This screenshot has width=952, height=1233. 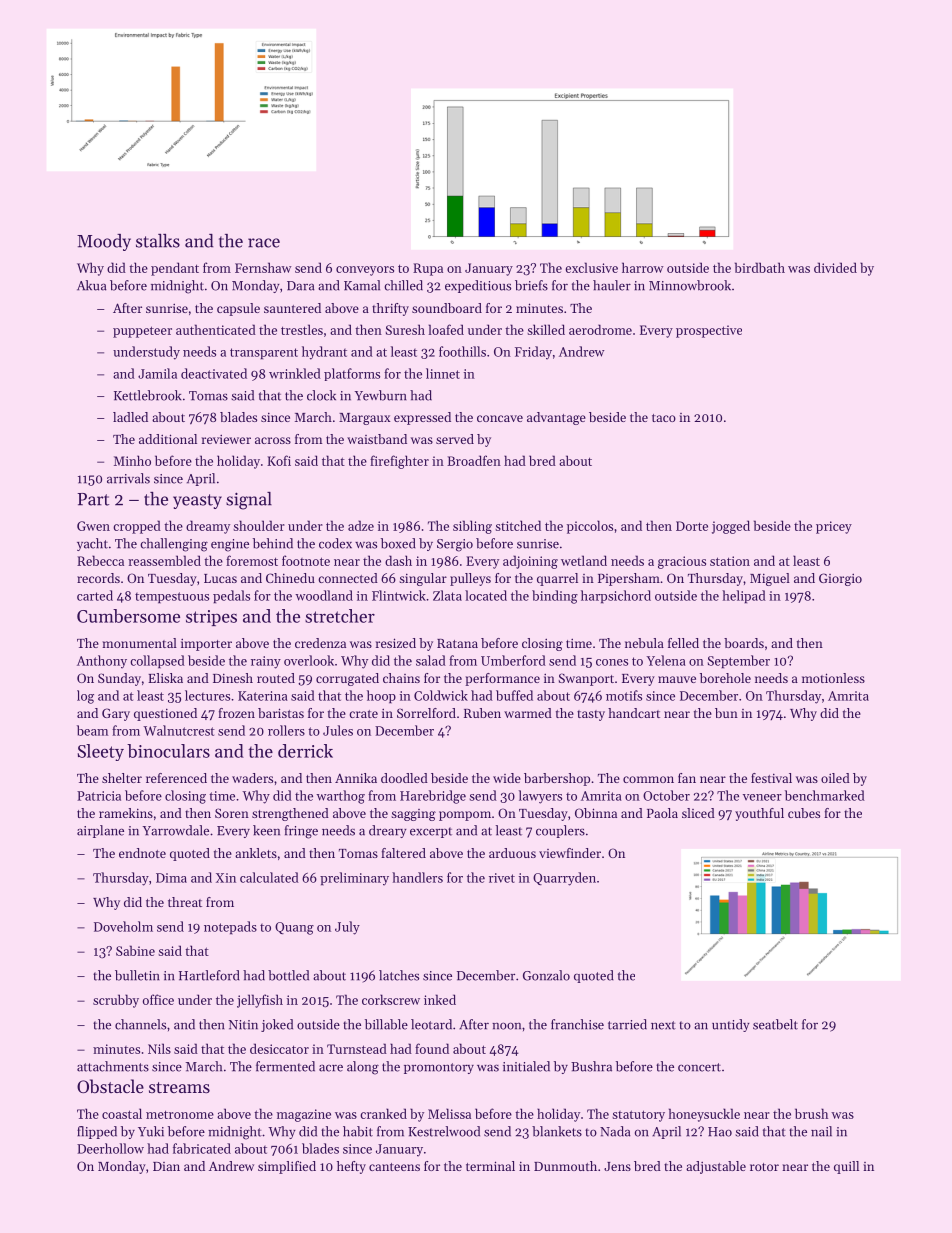 What do you see at coordinates (500, 418) in the screenshot?
I see `concave` at bounding box center [500, 418].
